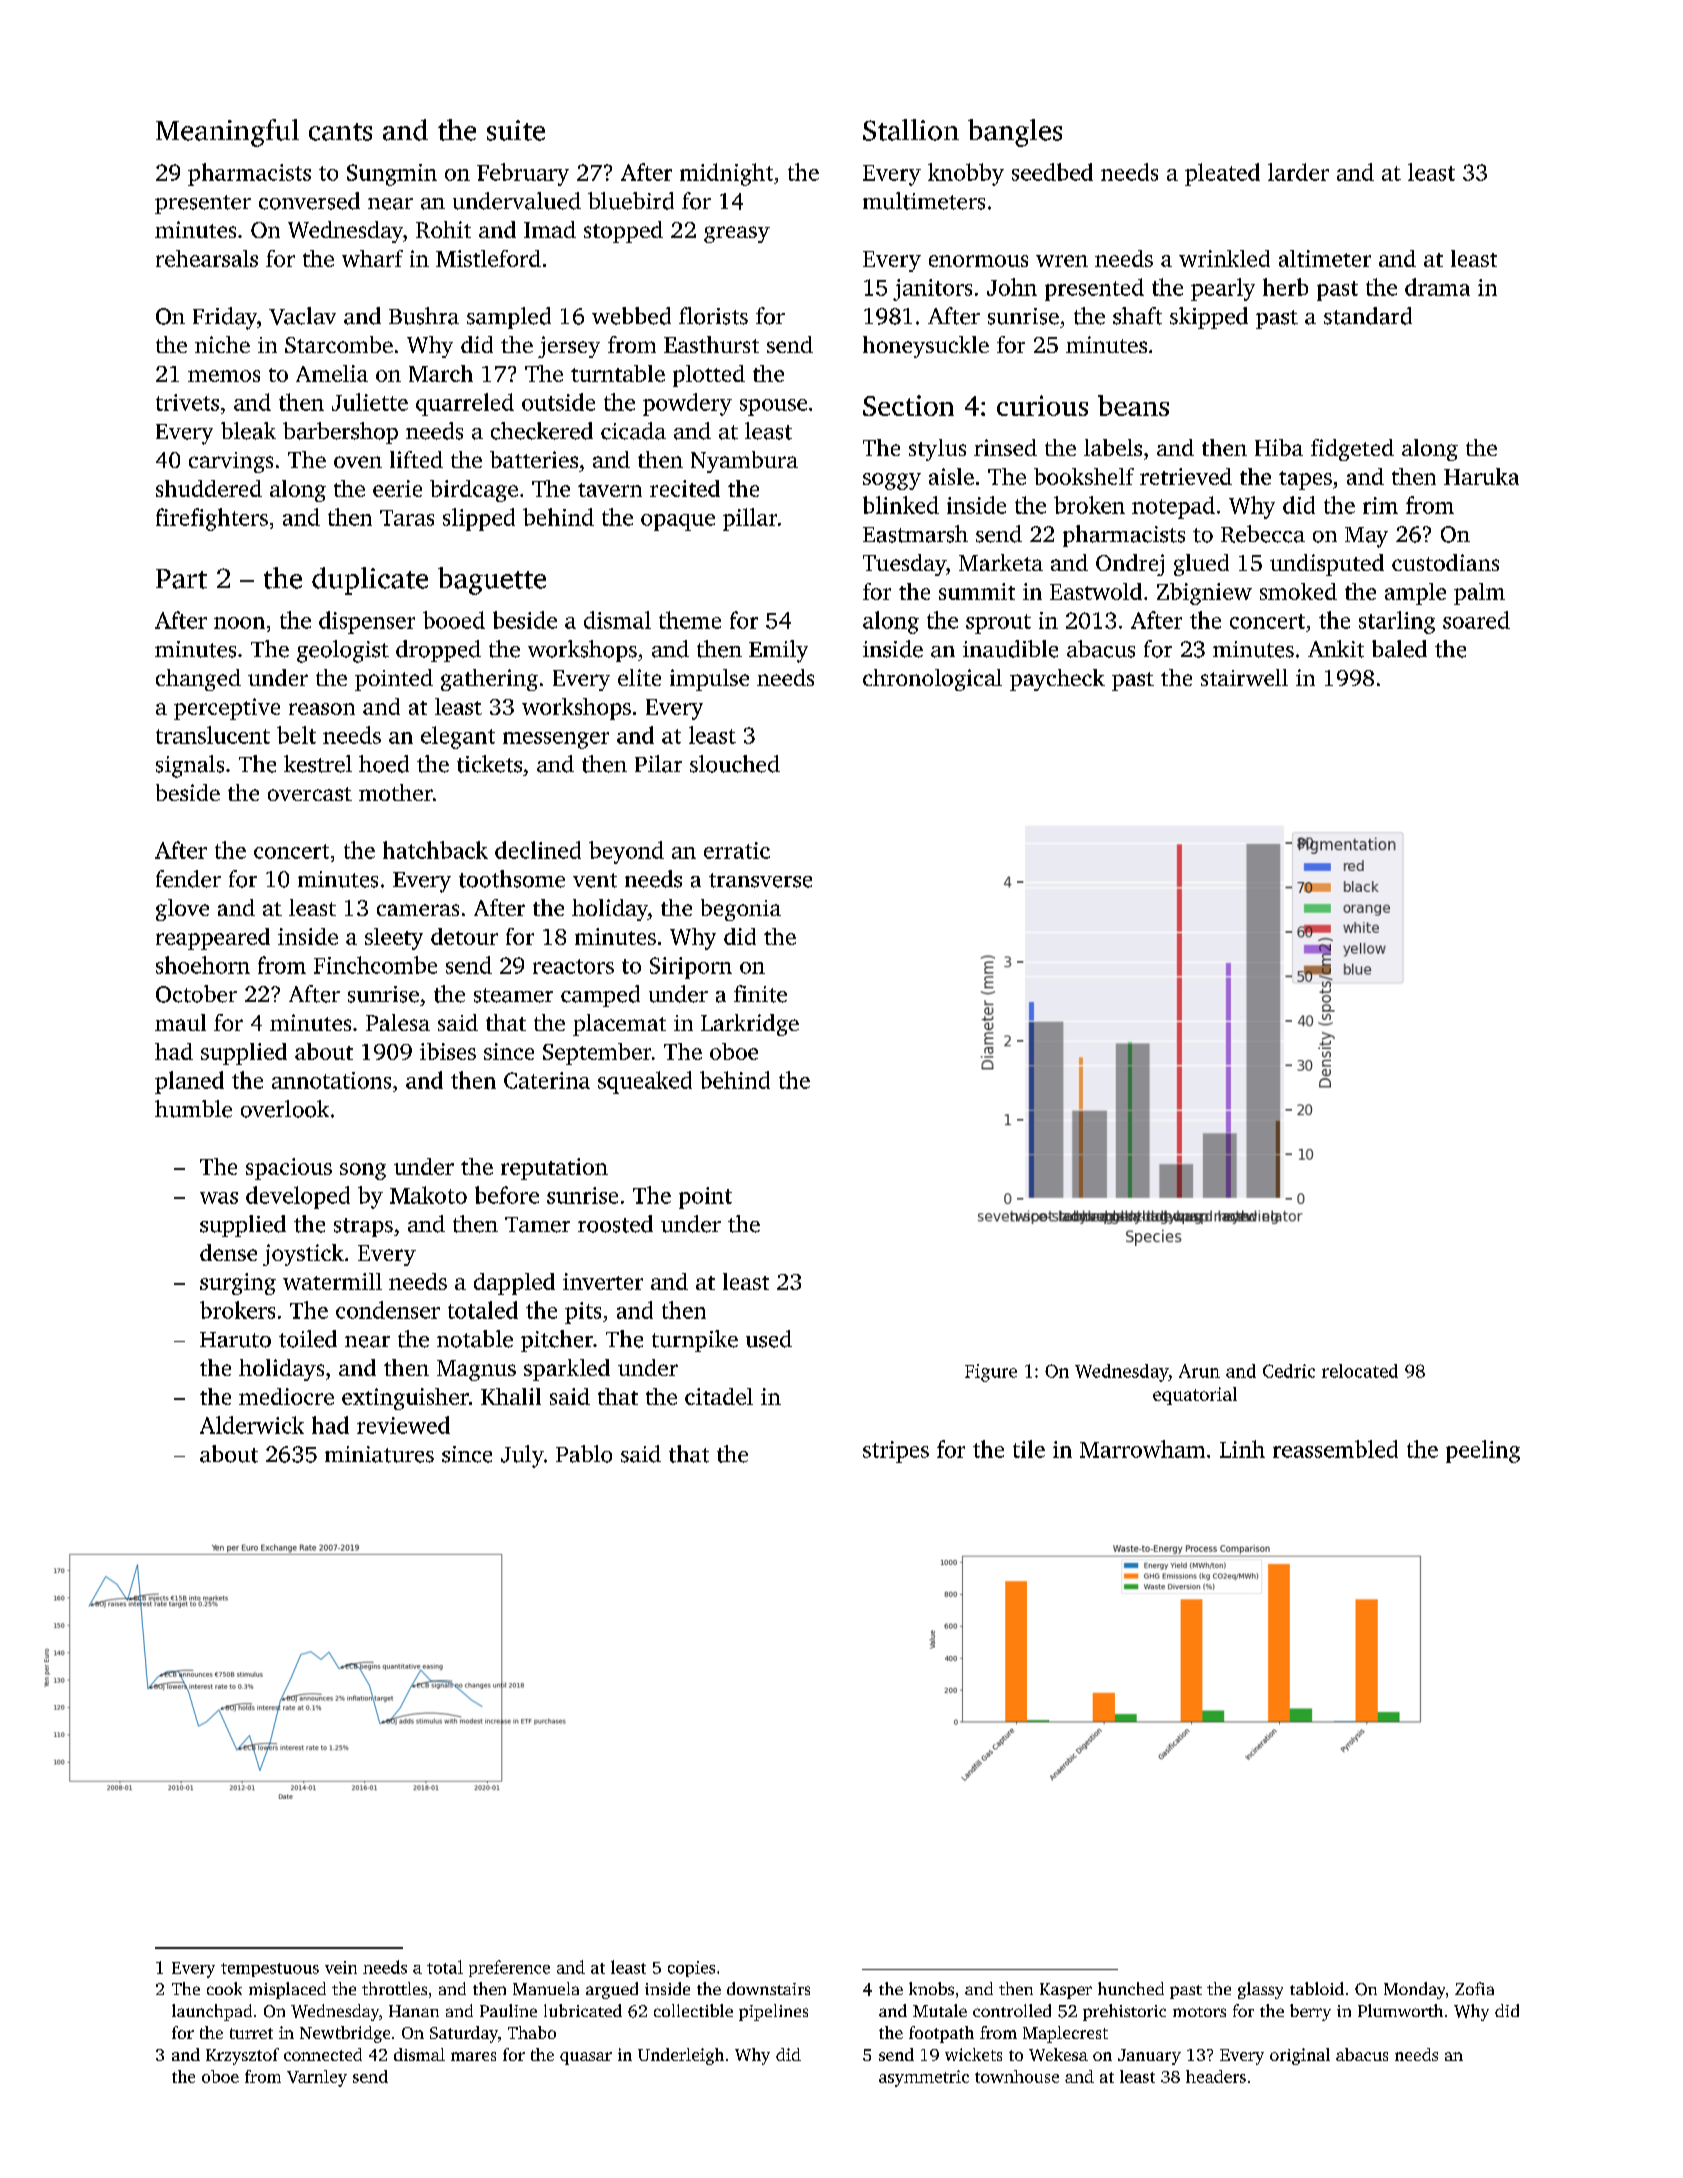 Image resolution: width=1683 pixels, height=2178 pixels. Describe the element at coordinates (242, 2056) in the document. I see `Krzysztof` at that location.
